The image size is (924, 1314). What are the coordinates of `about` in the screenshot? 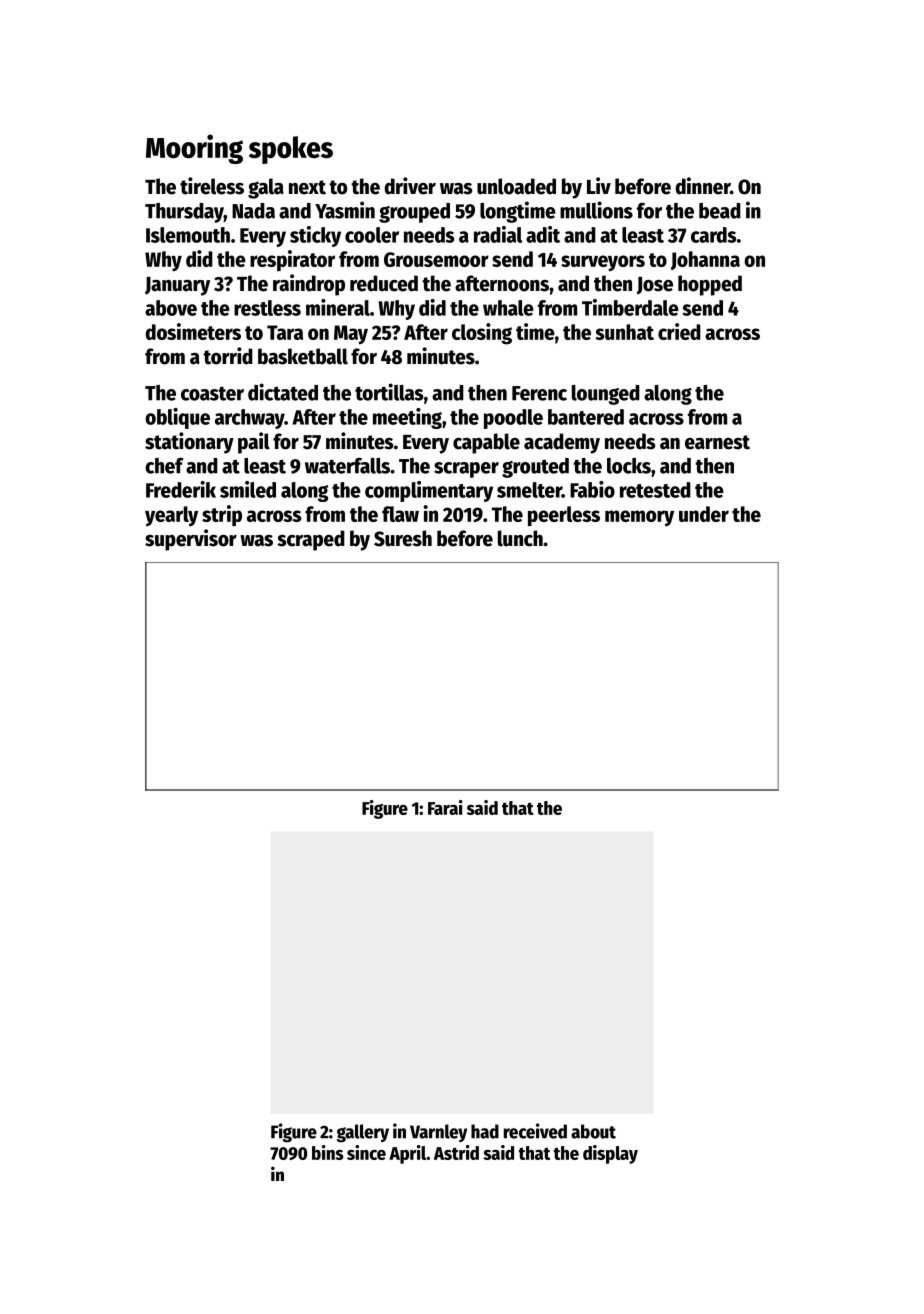 It's located at (593, 1131).
